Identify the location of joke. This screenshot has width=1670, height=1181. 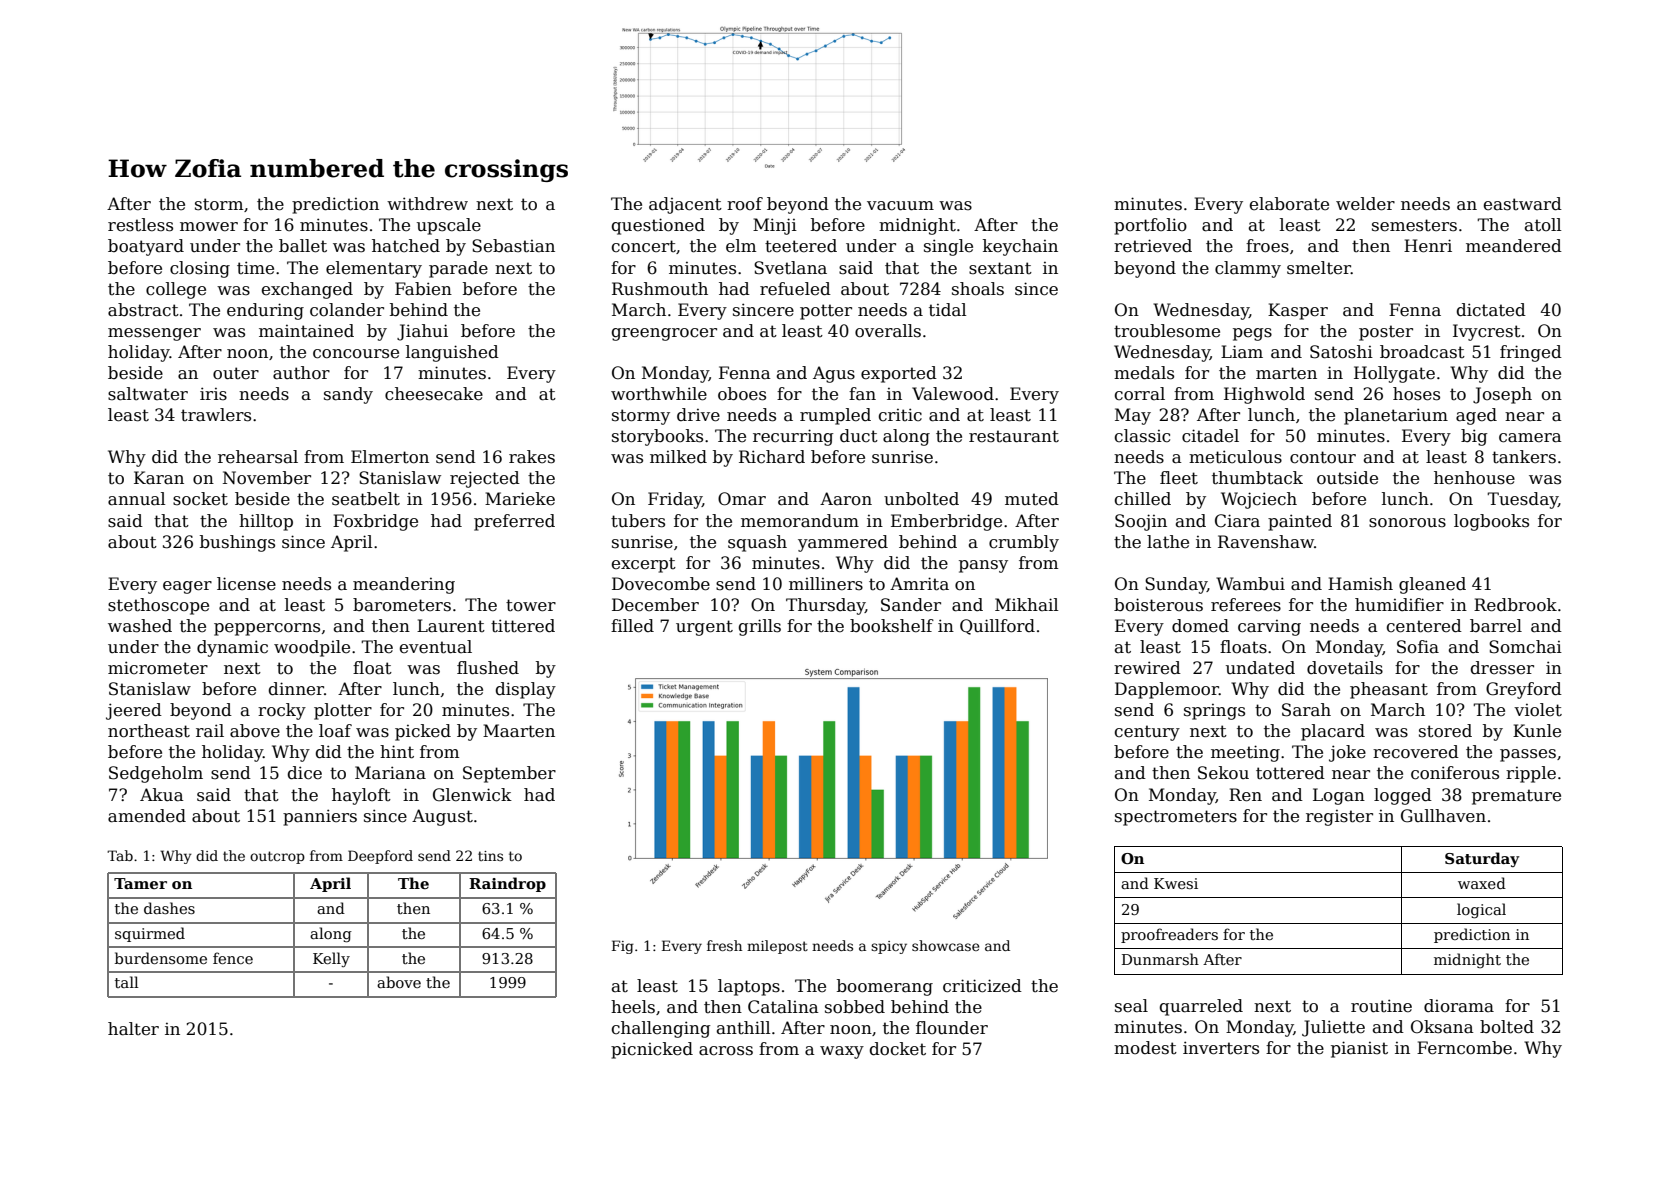
(1347, 753).
